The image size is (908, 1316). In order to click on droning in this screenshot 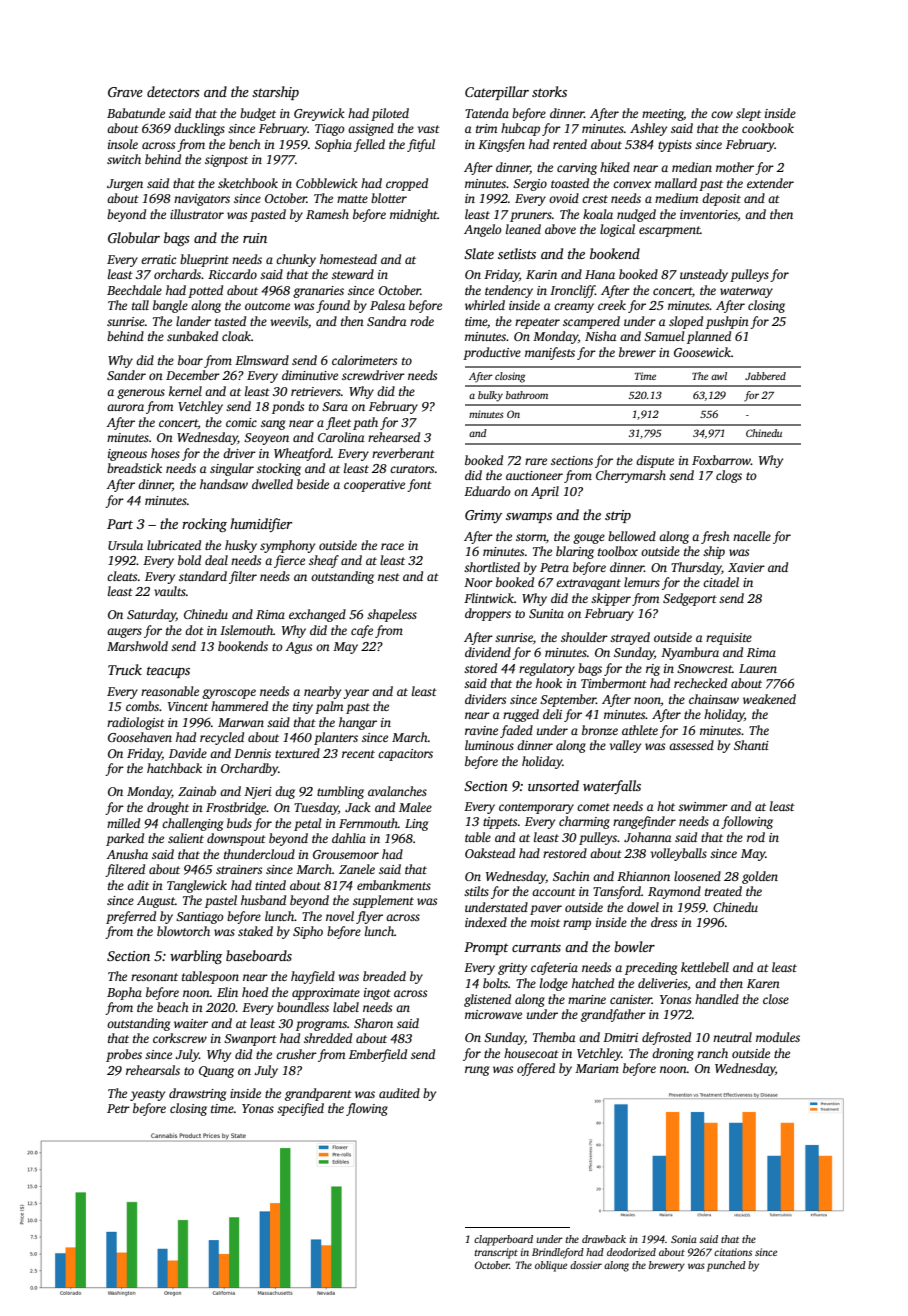, I will do `click(673, 1054)`.
